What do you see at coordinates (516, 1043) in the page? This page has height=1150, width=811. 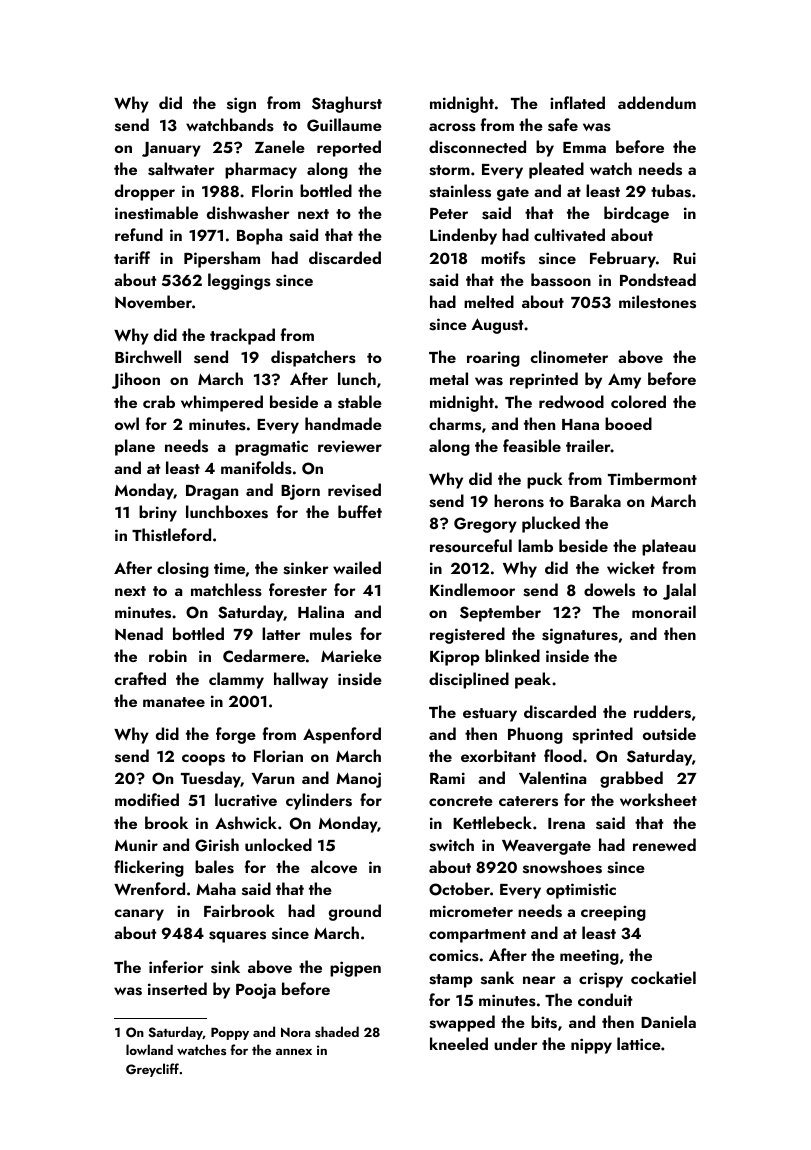 I see `under` at bounding box center [516, 1043].
